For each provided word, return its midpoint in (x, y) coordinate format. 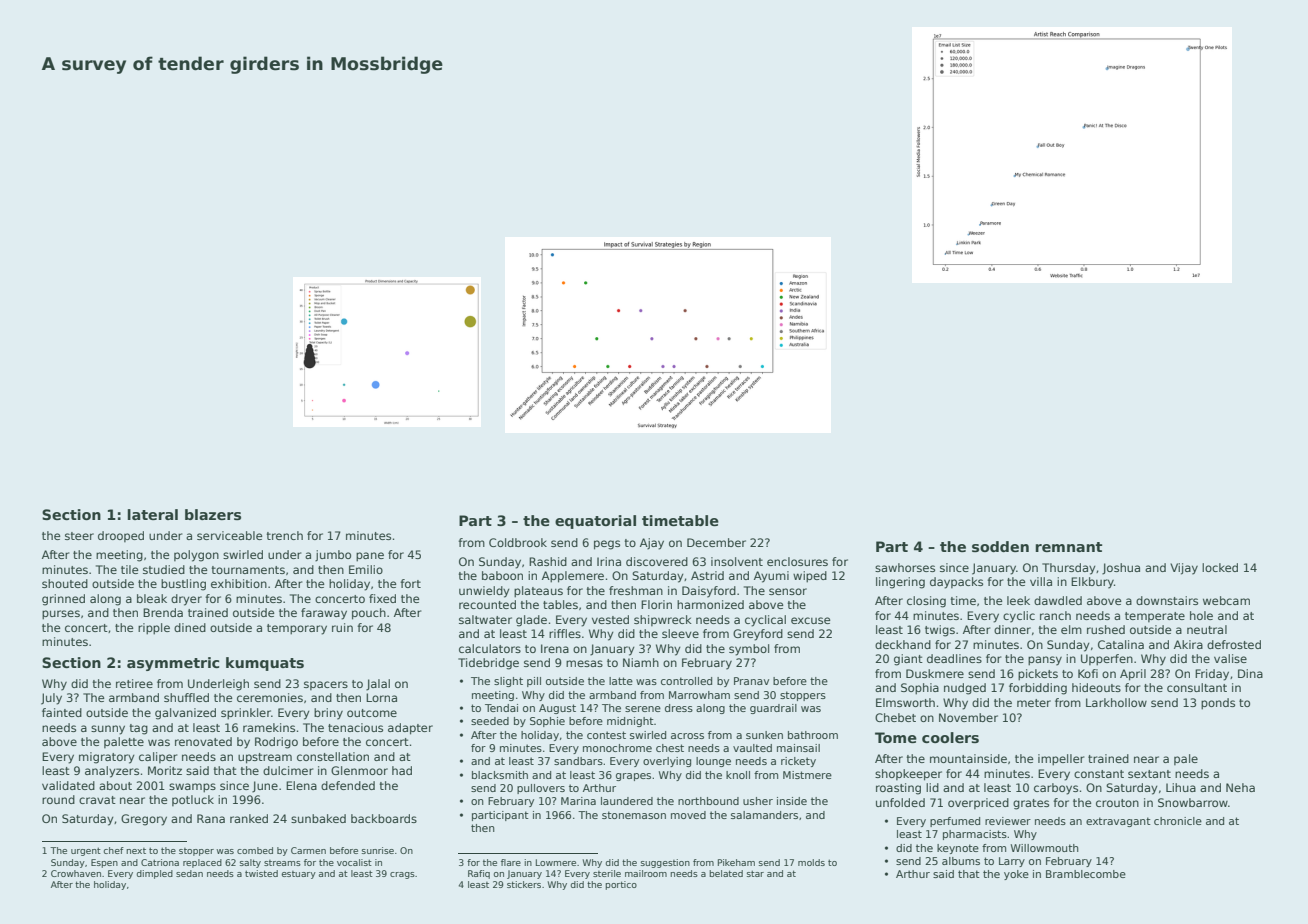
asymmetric (173, 664)
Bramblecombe (1086, 874)
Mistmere (807, 775)
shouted (65, 583)
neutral (1207, 629)
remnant (1068, 547)
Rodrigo (276, 743)
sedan (189, 873)
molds (811, 862)
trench (284, 535)
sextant (1149, 774)
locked (1220, 567)
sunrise (378, 850)
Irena (555, 648)
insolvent (737, 561)
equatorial (595, 522)
